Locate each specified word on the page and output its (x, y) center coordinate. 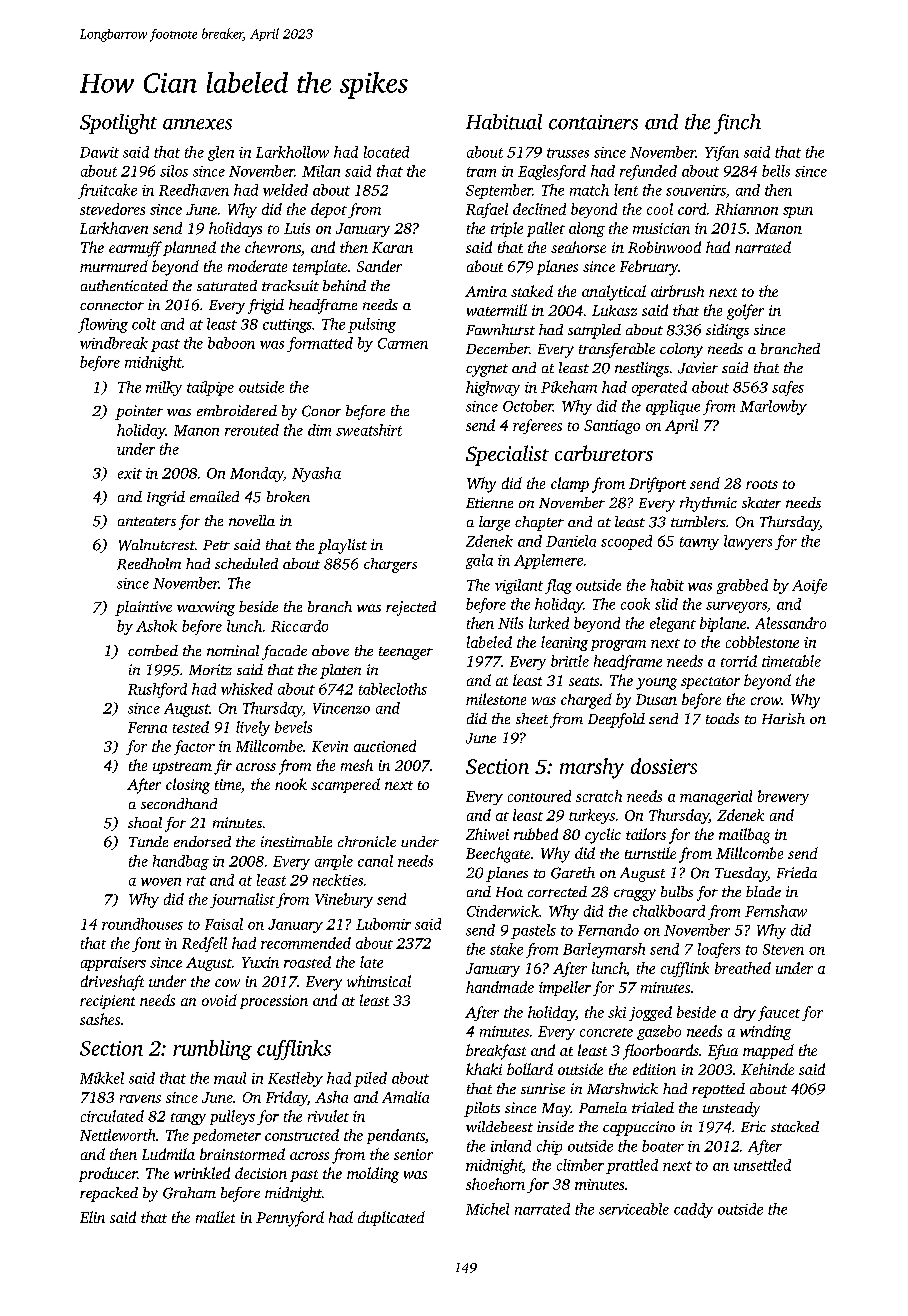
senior (413, 1154)
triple (507, 229)
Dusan (656, 699)
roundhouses (142, 924)
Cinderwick (503, 911)
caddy (693, 1210)
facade (284, 652)
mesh (357, 765)
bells (776, 171)
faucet (779, 1013)
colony (681, 350)
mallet (215, 1217)
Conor (321, 411)
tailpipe (210, 388)
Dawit (99, 152)
